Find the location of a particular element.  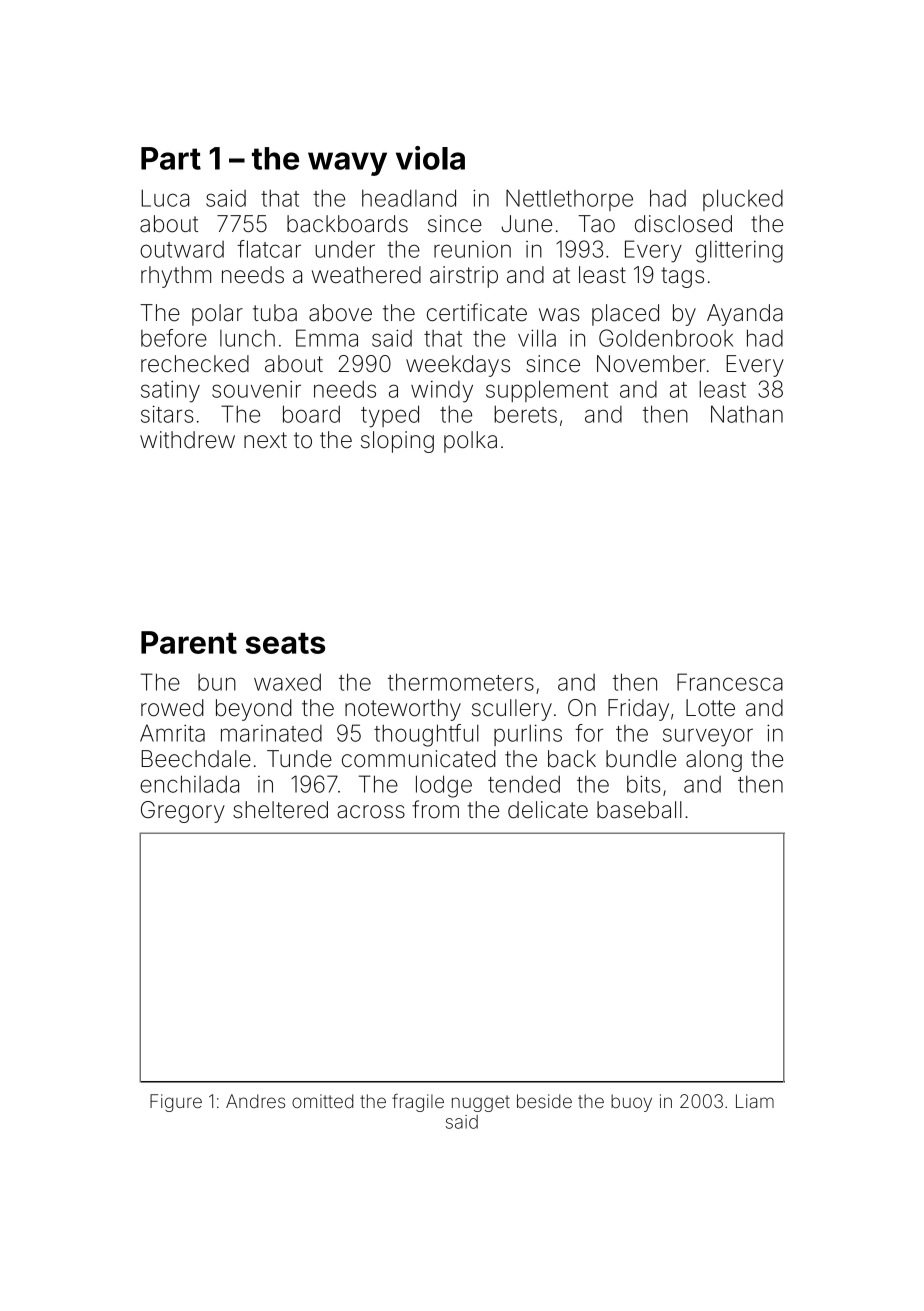

polar is located at coordinates (217, 315).
